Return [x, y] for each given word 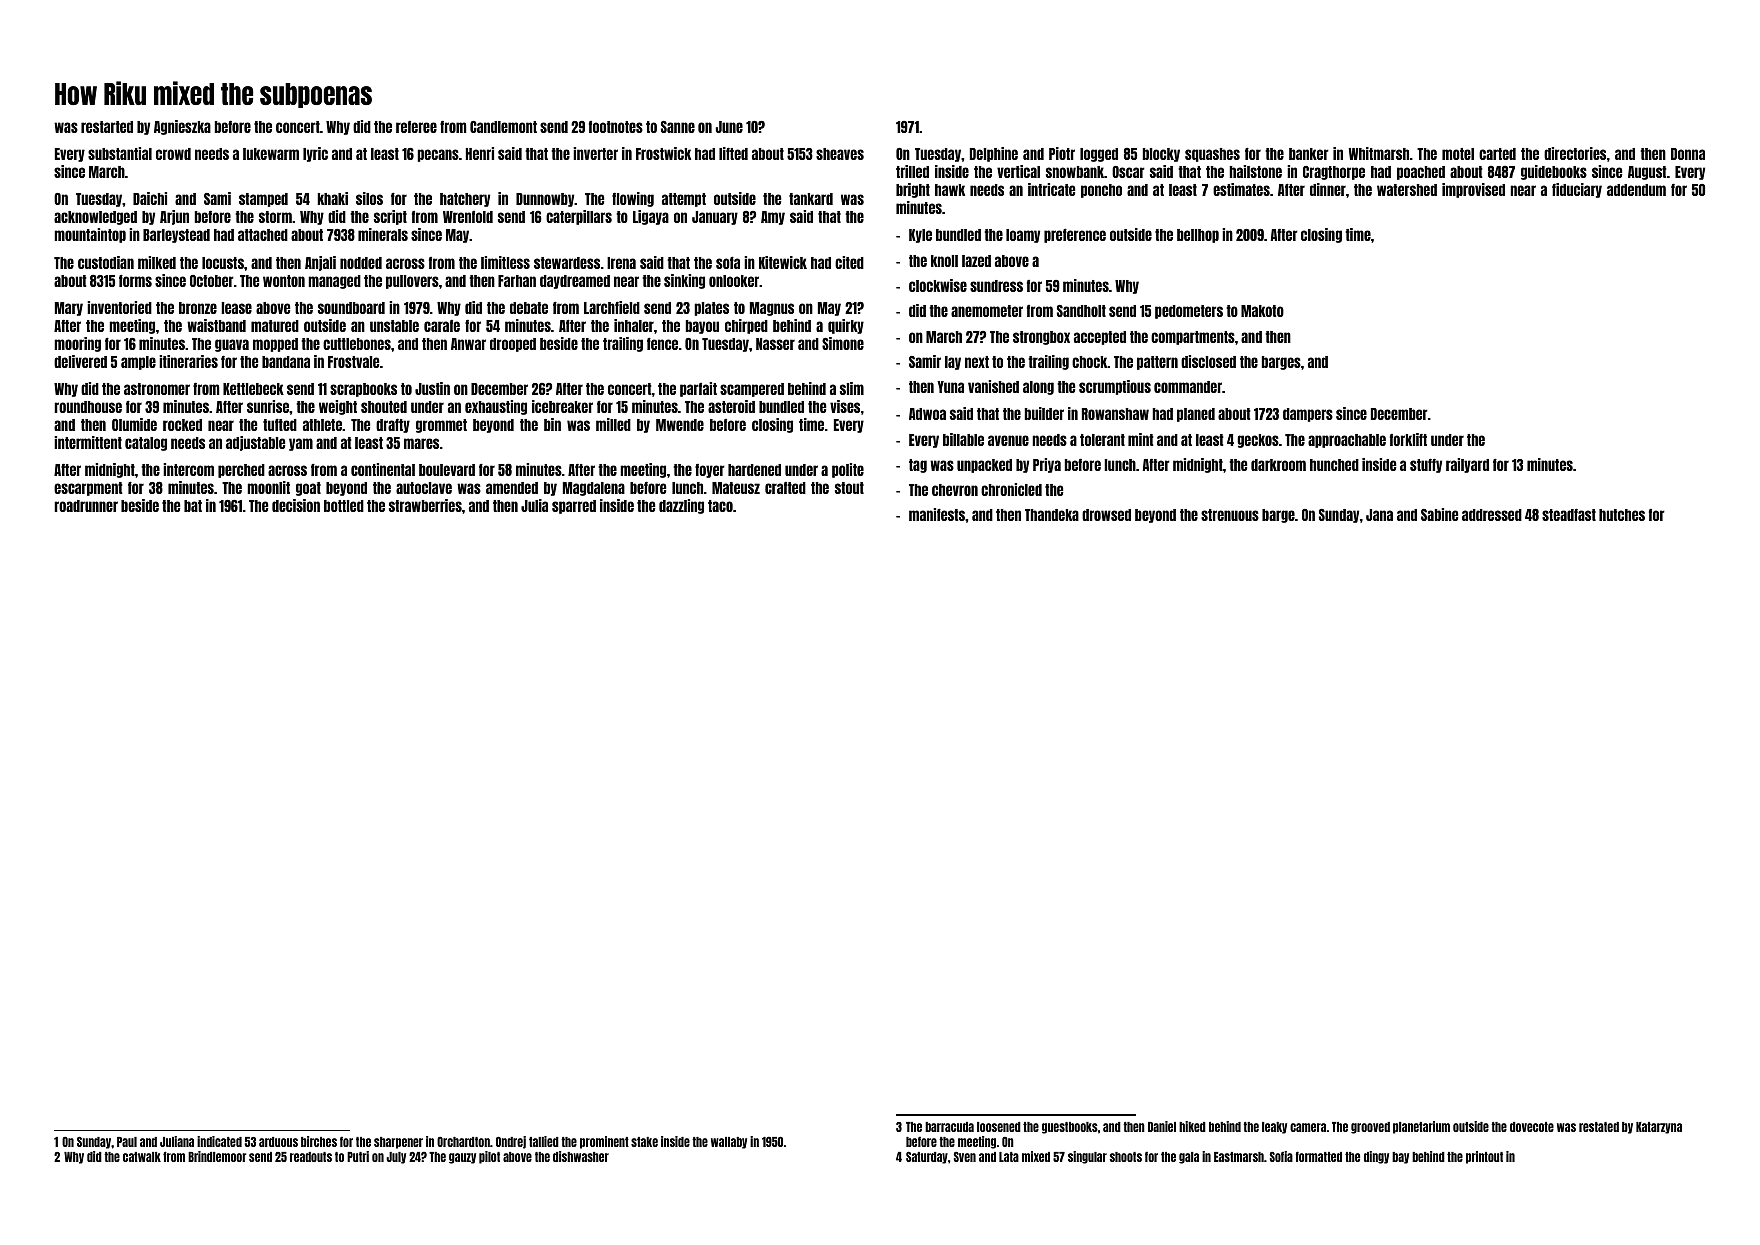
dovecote [1532, 1127]
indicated [219, 1141]
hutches [1622, 515]
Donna [1688, 154]
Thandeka [1052, 515]
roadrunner [86, 506]
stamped [263, 200]
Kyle [920, 236]
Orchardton [463, 1142]
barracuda [949, 1127]
